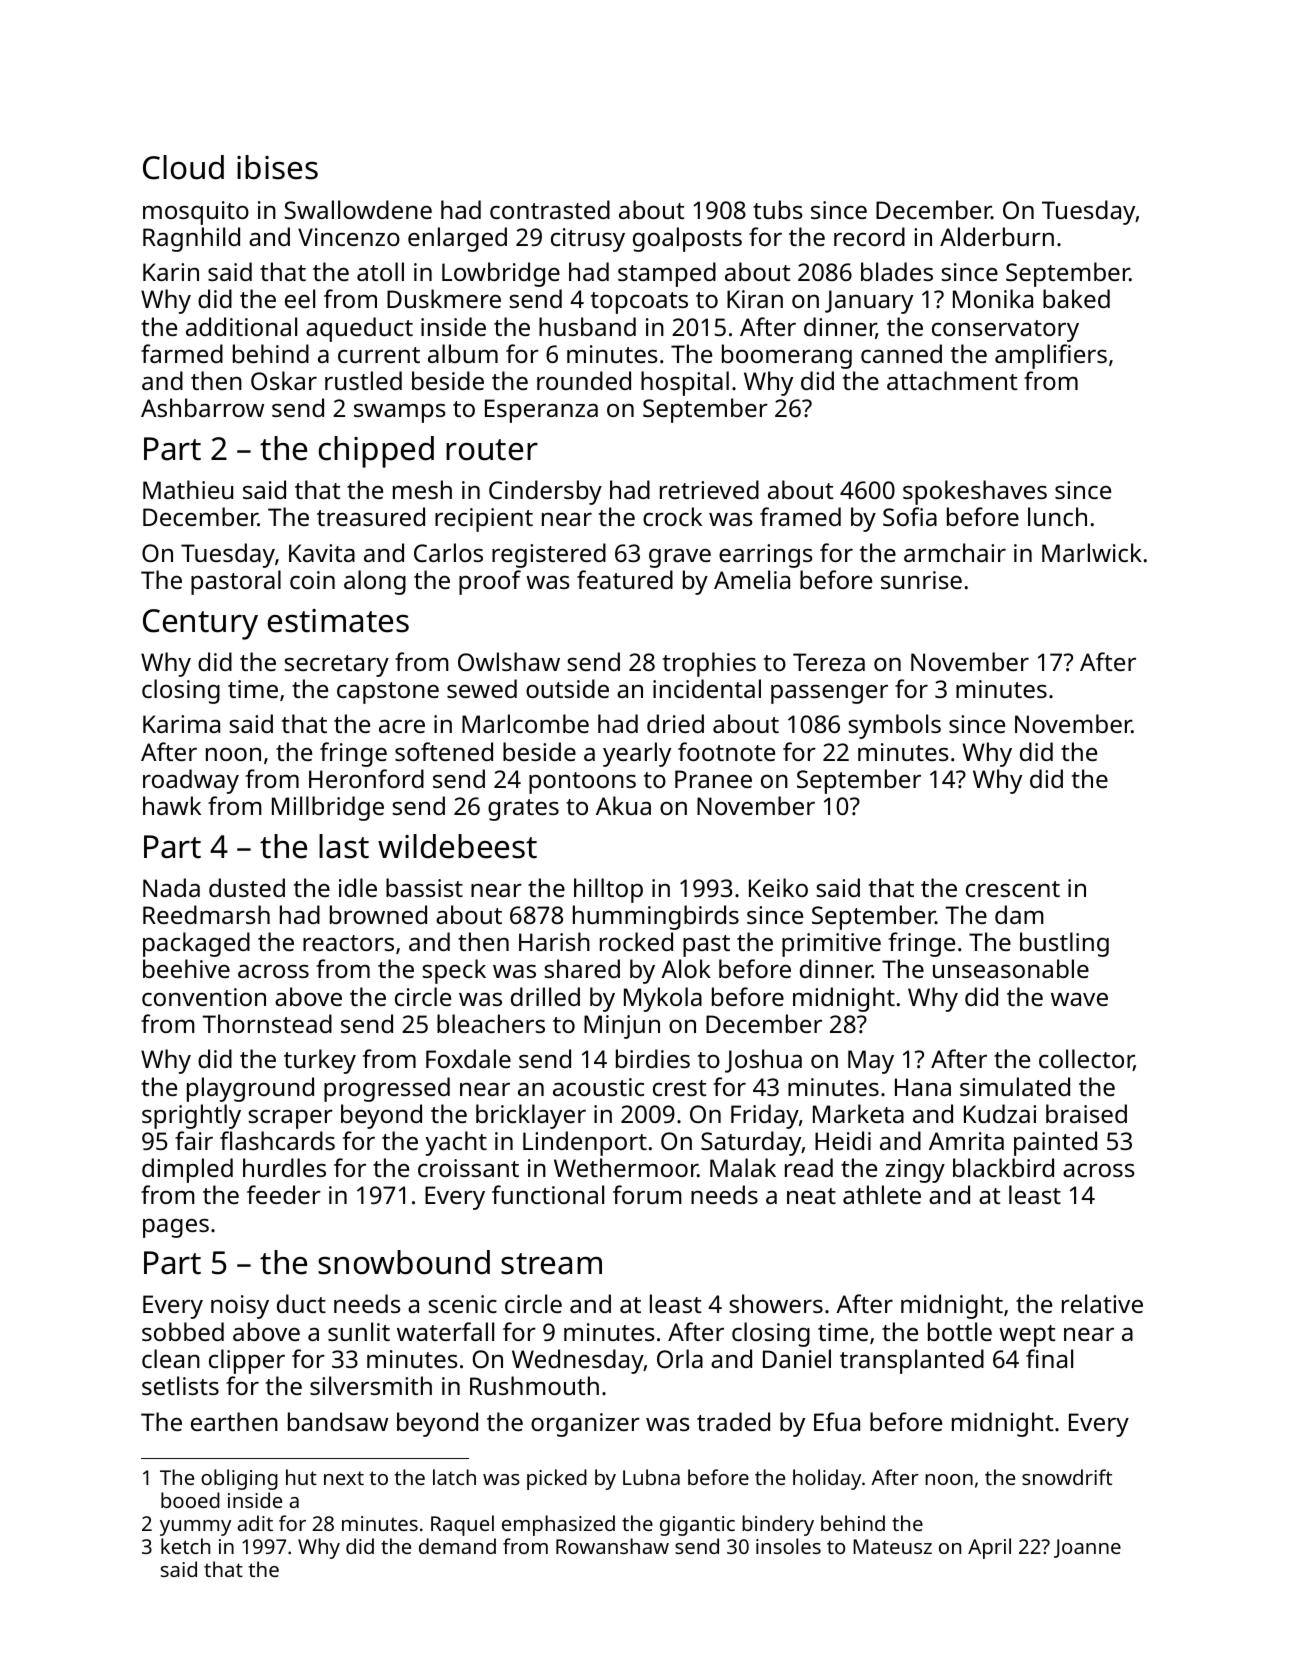 Image resolution: width=1293 pixels, height=1674 pixels. I want to click on sobbed, so click(183, 1331).
